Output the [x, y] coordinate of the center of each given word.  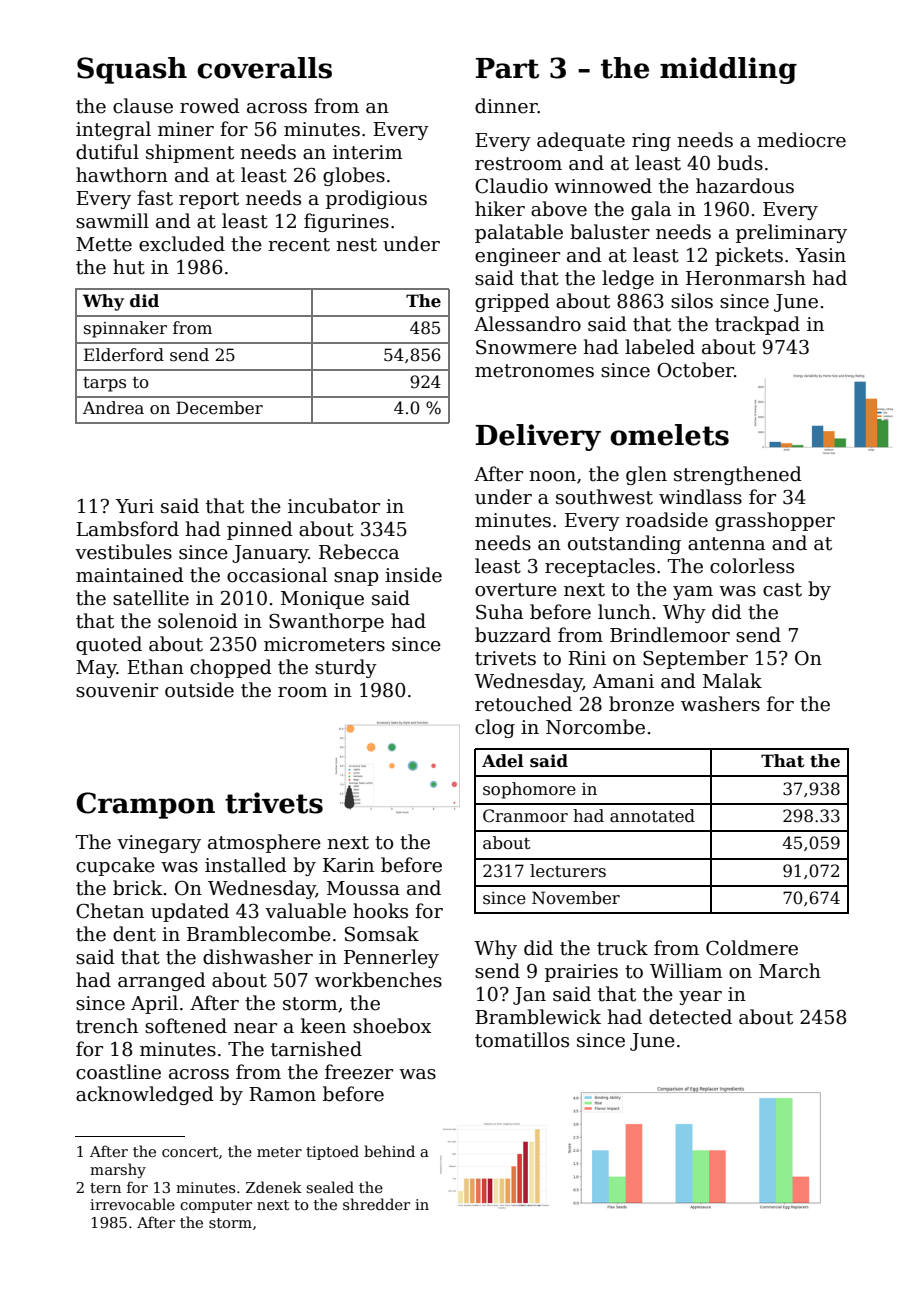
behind [389, 1151]
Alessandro [527, 324]
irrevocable [132, 1204]
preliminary [791, 233]
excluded [182, 244]
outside [199, 690]
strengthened [738, 475]
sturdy [346, 668]
